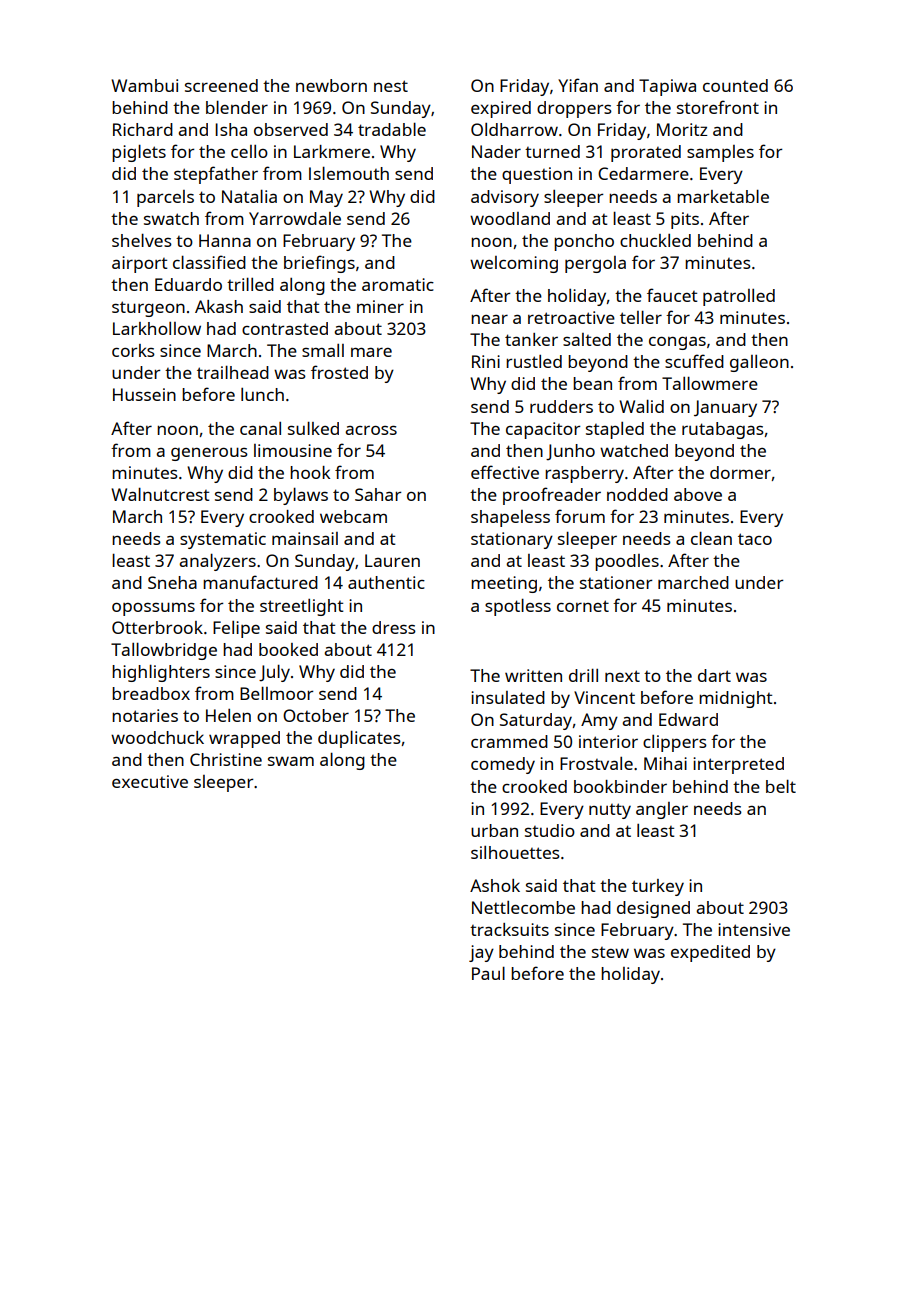 The height and width of the image is (1316, 908). What do you see at coordinates (276, 693) in the image?
I see `Bellmoor` at bounding box center [276, 693].
